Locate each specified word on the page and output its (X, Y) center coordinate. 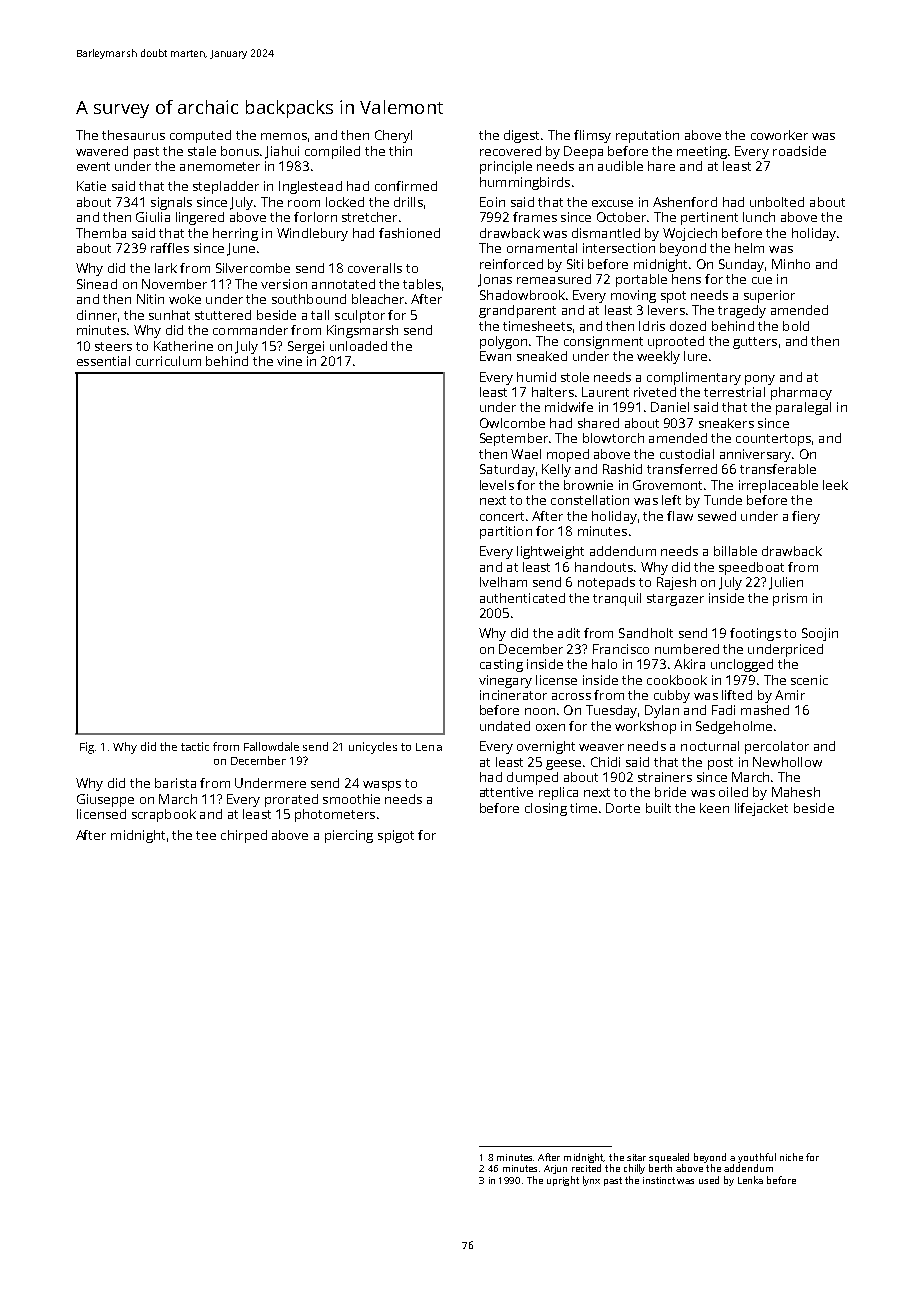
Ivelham (503, 582)
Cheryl (393, 136)
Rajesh (676, 583)
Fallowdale (271, 746)
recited (586, 1168)
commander (250, 330)
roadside (799, 151)
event (93, 166)
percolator (777, 747)
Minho (791, 264)
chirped (244, 836)
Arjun (555, 1169)
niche (791, 1157)
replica (558, 793)
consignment (603, 342)
